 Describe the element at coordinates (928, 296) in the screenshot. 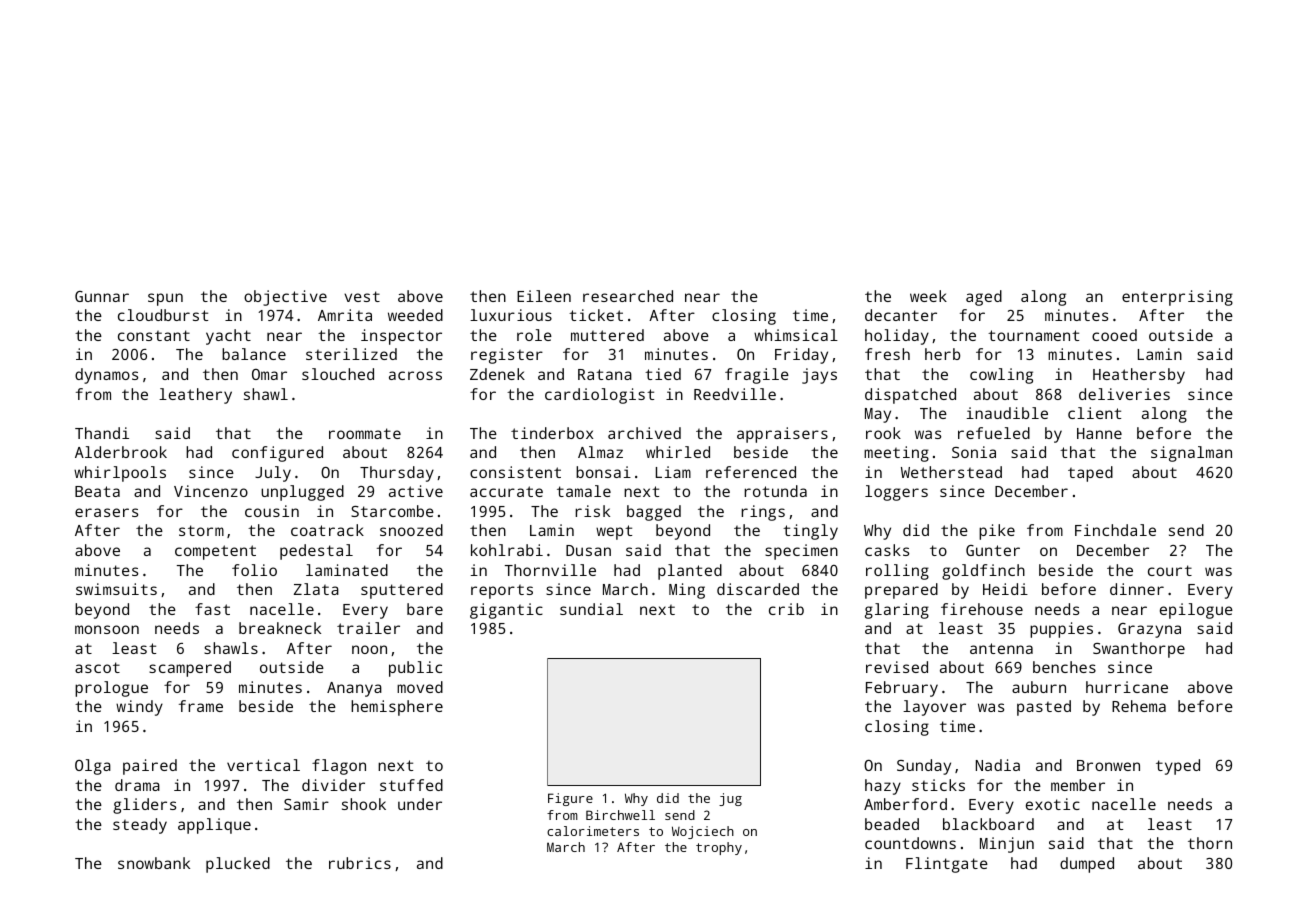

I see `week` at that location.
